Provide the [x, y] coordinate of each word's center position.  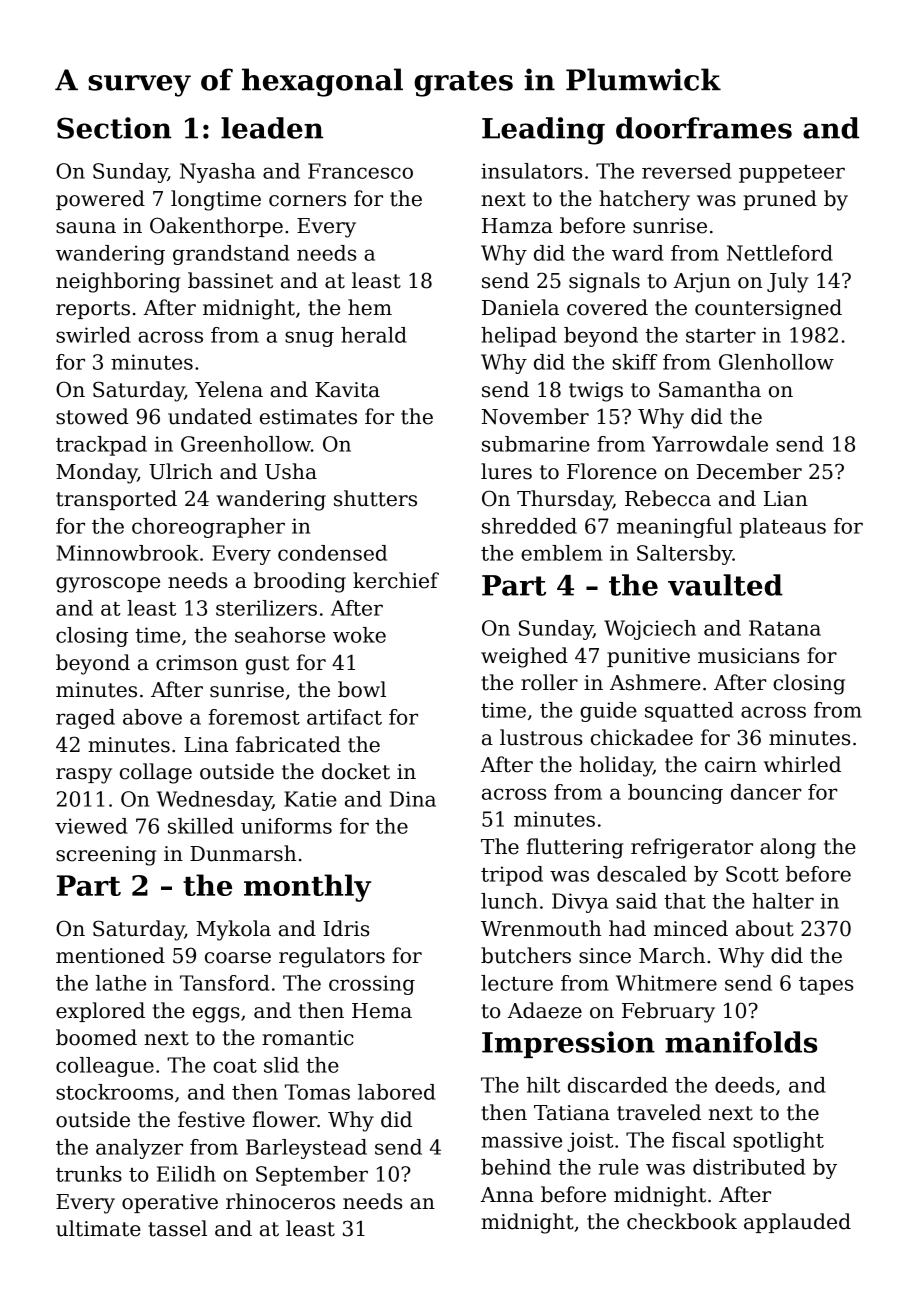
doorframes [704, 128]
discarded [618, 1085]
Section [114, 128]
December [749, 471]
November [535, 416]
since [605, 956]
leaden [272, 128]
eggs [216, 1015]
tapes [826, 986]
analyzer [139, 1149]
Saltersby [685, 555]
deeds [744, 1085]
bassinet [230, 280]
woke [359, 635]
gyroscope [108, 585]
